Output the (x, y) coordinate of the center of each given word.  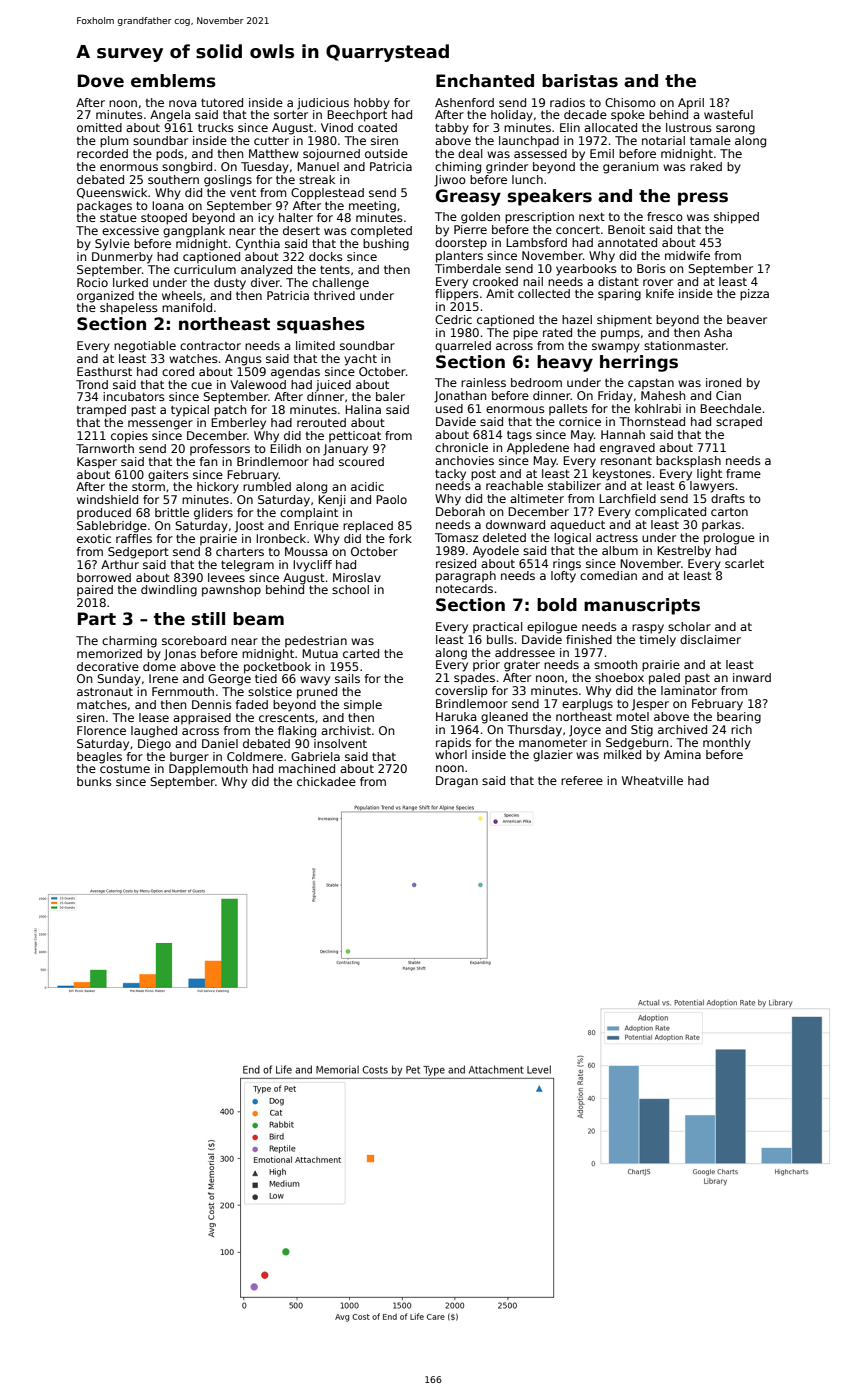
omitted (99, 127)
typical (190, 411)
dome (159, 666)
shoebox (619, 677)
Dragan (457, 782)
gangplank (194, 232)
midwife (687, 255)
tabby (452, 129)
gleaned (504, 718)
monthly (727, 744)
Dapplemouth (208, 770)
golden (480, 218)
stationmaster (685, 345)
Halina (363, 409)
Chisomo (630, 102)
